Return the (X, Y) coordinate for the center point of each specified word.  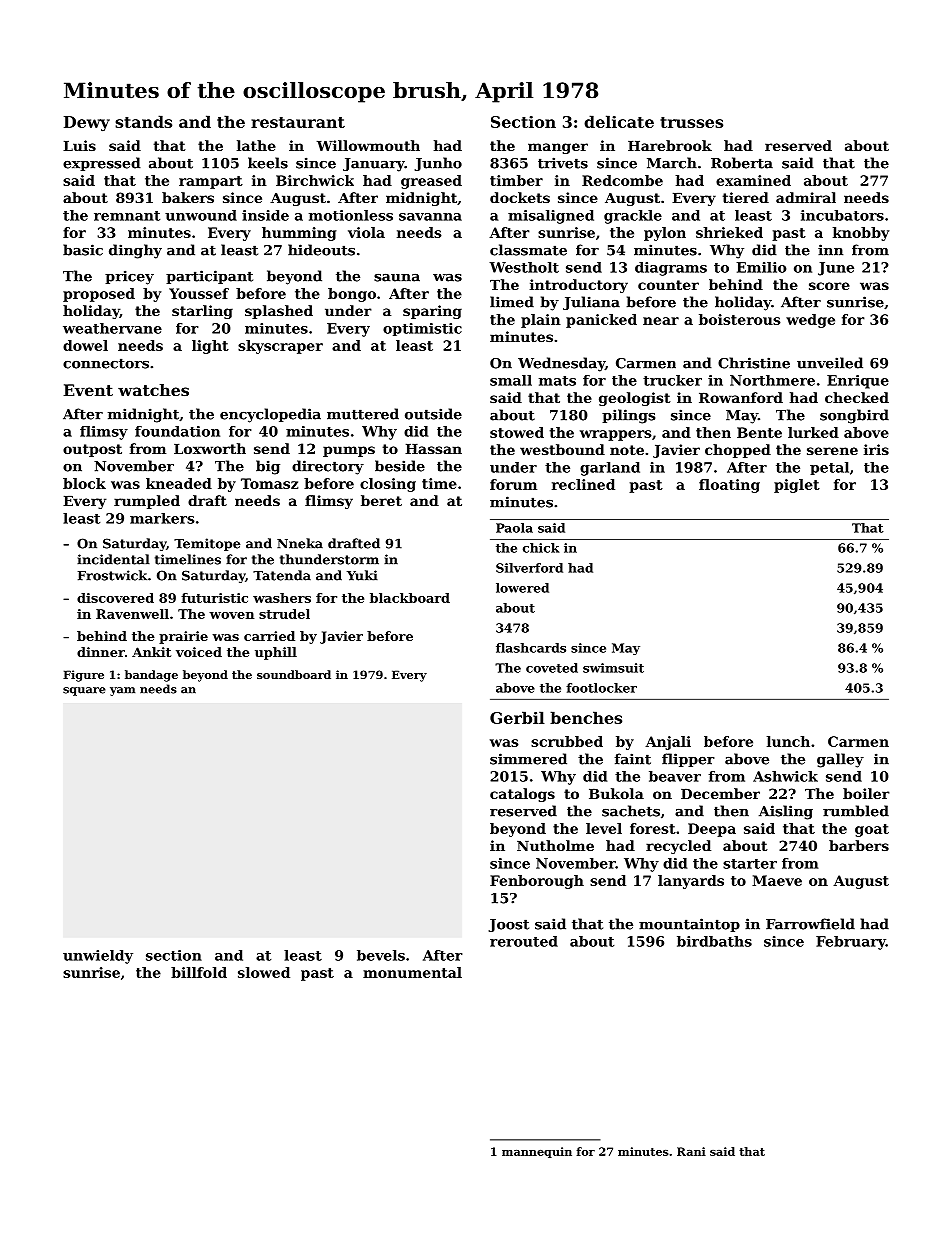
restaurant (298, 122)
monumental (412, 972)
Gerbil (517, 717)
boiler (866, 793)
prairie (183, 637)
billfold (199, 972)
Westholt (524, 267)
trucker (672, 380)
